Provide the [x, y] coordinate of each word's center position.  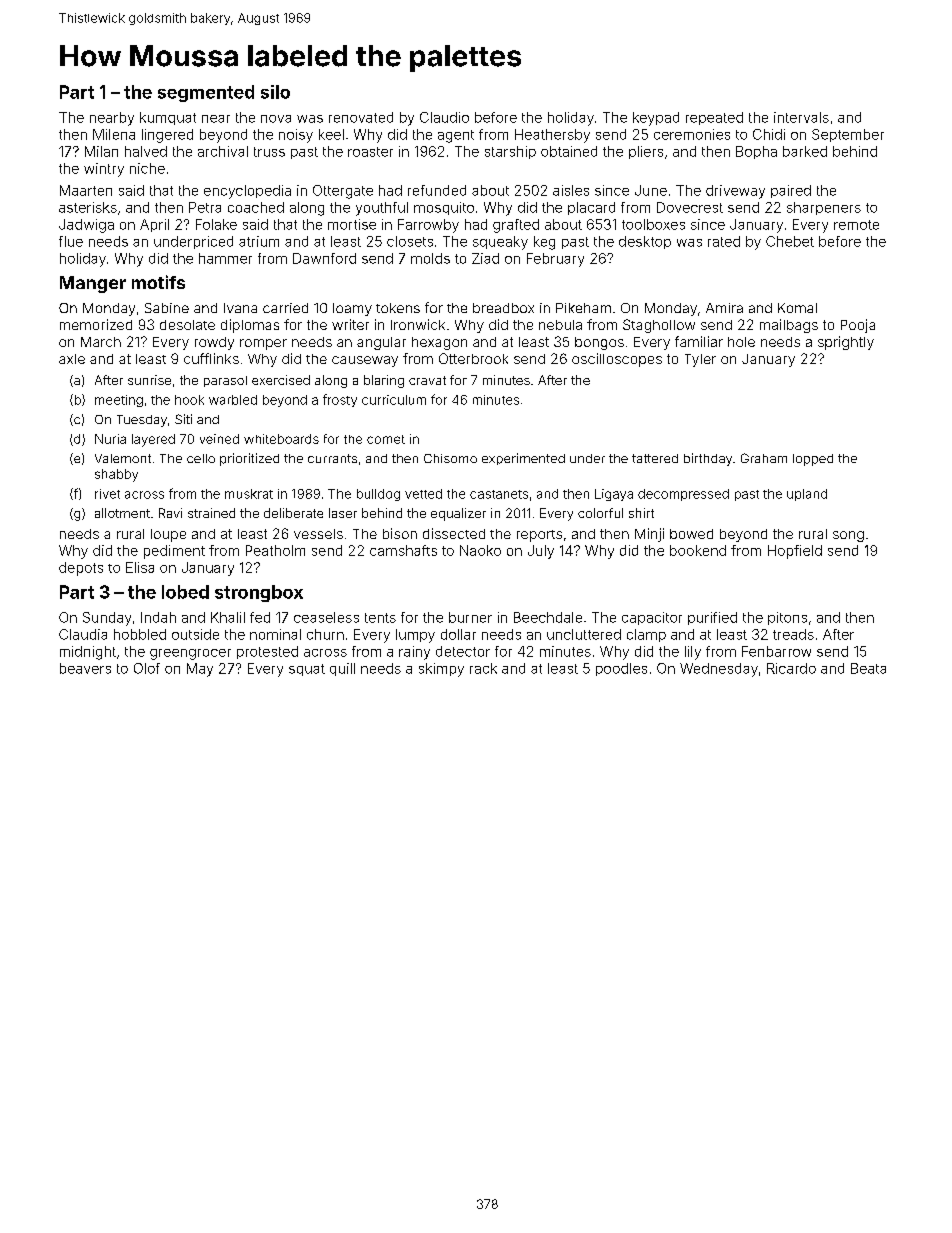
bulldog [378, 495]
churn [325, 634]
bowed [691, 534]
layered [153, 440]
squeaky [500, 243]
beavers [85, 668]
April [154, 225]
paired [791, 191]
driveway [735, 192]
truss [269, 152]
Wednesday [719, 670]
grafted [516, 226]
